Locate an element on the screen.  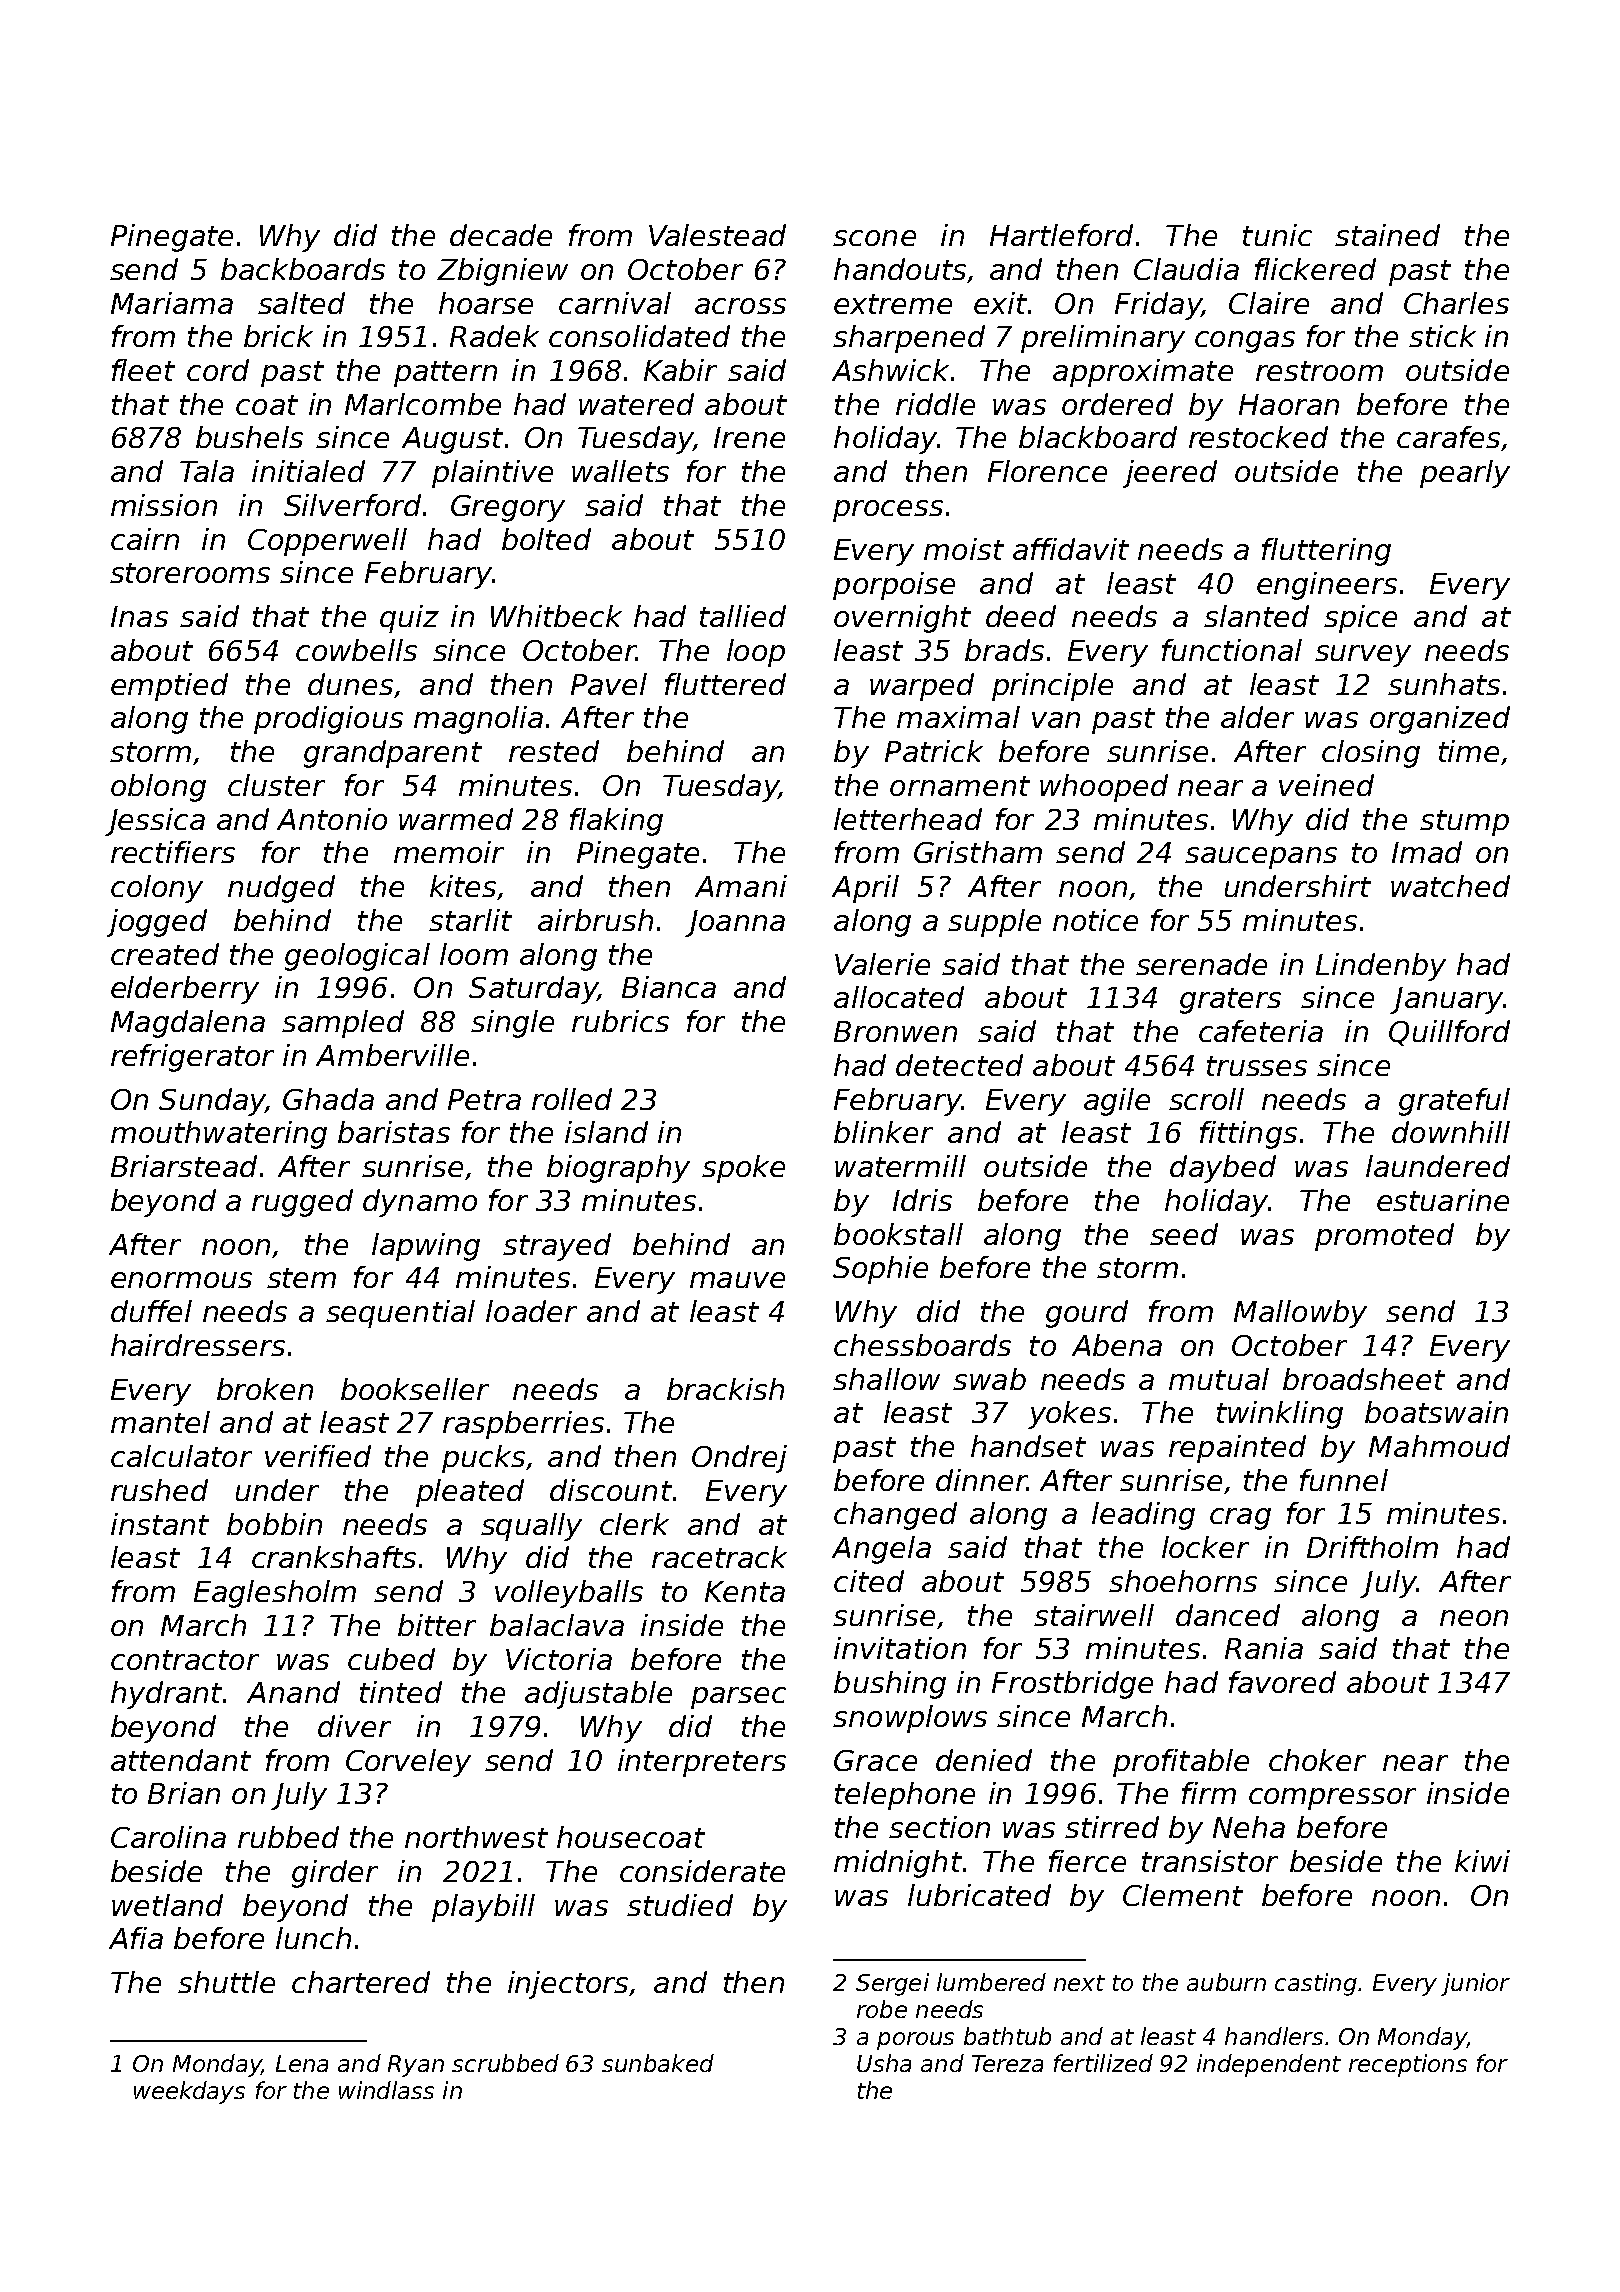
sunbaked is located at coordinates (658, 2063).
